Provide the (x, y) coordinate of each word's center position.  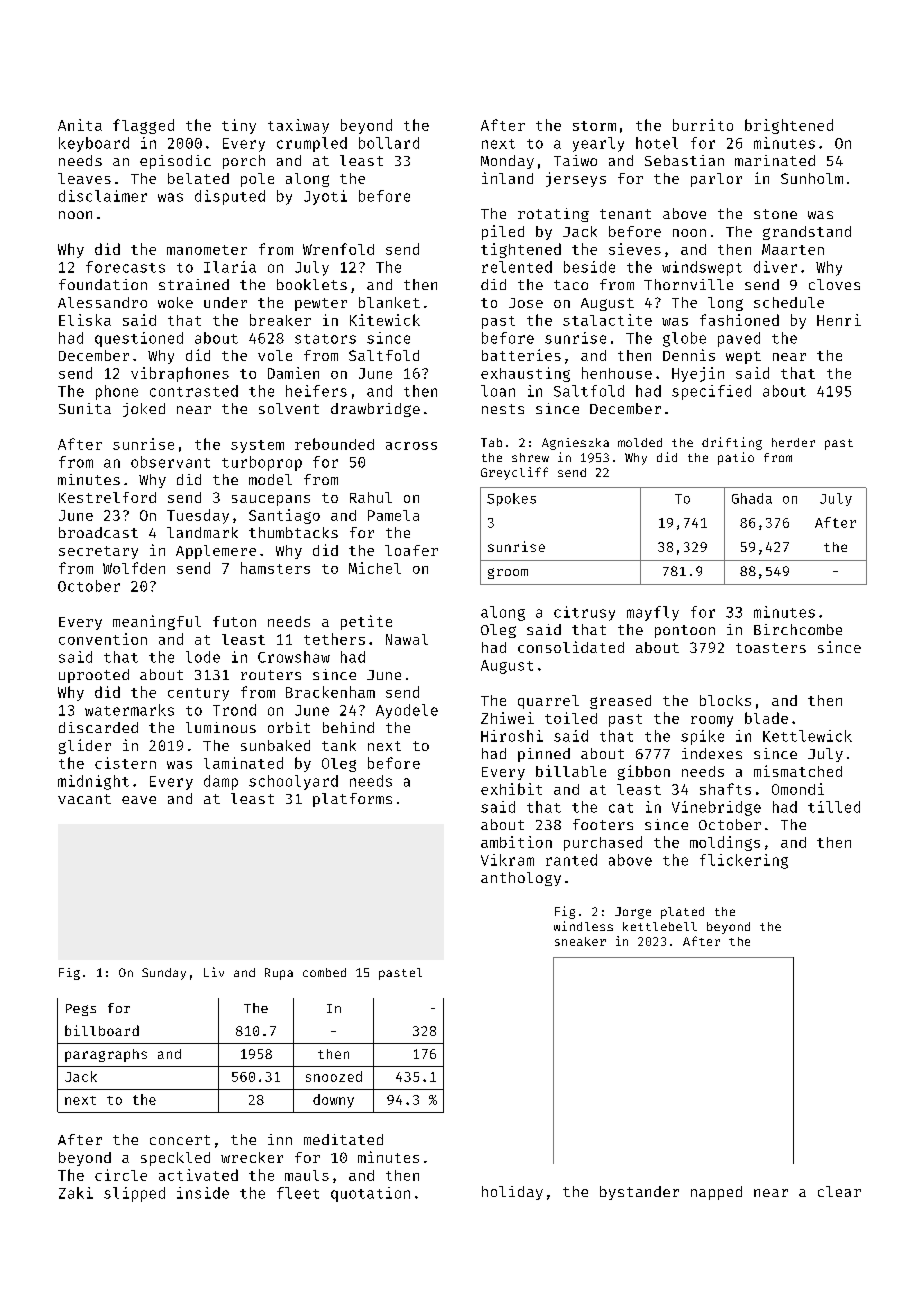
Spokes (511, 499)
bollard (389, 143)
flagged (143, 126)
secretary (98, 552)
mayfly (653, 613)
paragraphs (106, 1055)
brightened (789, 126)
